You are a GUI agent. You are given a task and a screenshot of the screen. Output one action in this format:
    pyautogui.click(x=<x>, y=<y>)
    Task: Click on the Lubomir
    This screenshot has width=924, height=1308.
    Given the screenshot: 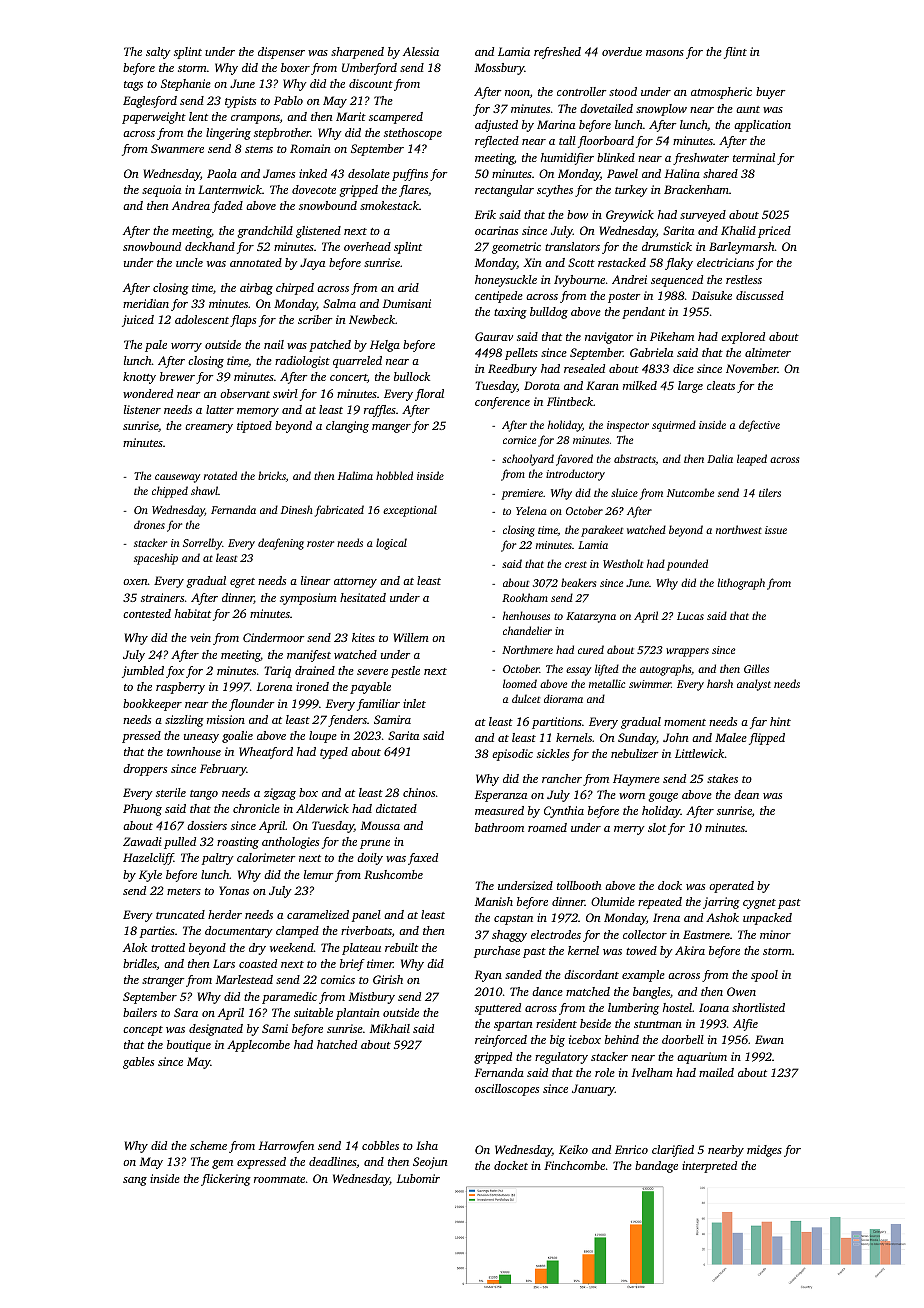 What is the action you would take?
    pyautogui.click(x=418, y=1178)
